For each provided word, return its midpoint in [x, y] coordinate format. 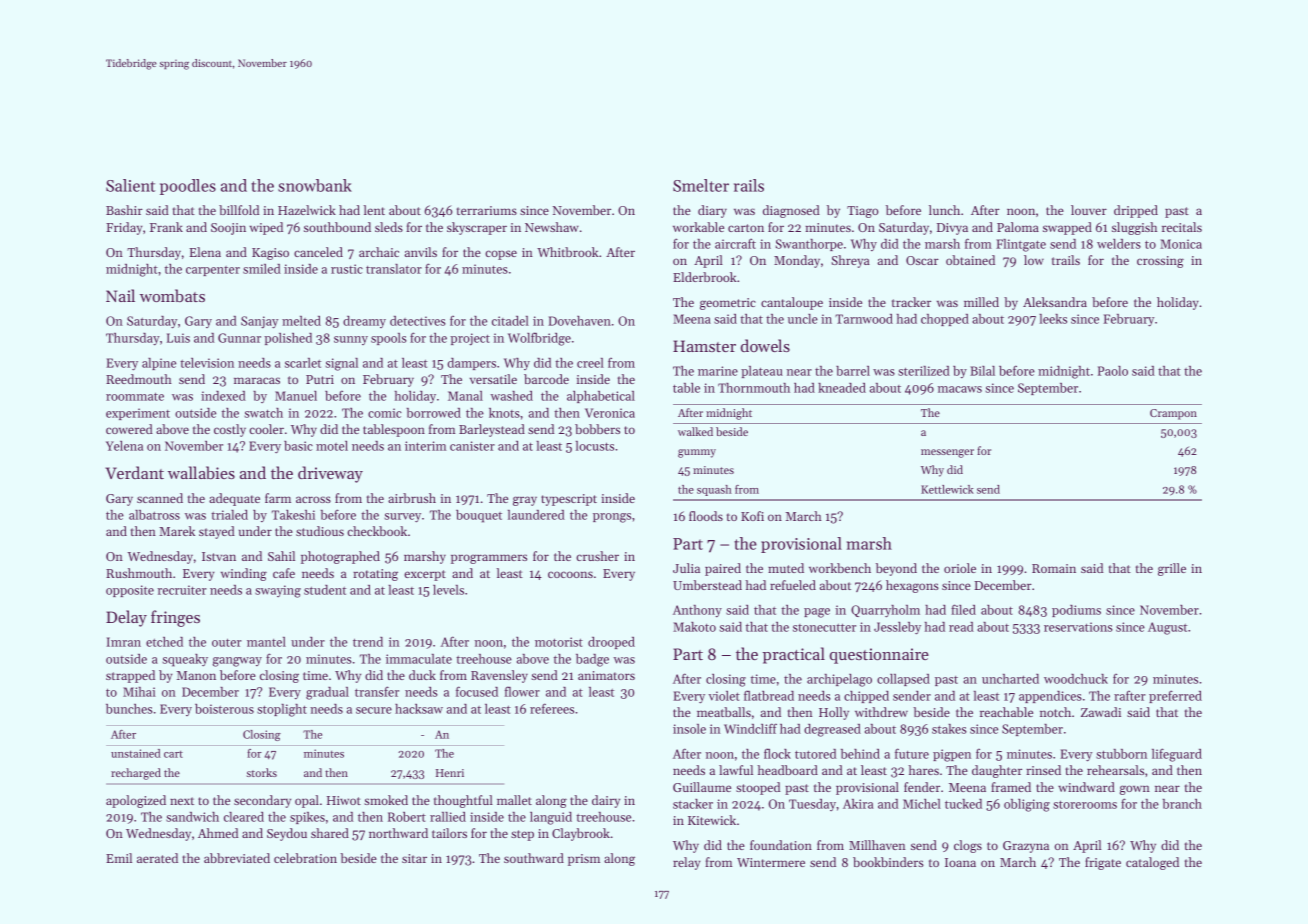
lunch [944, 210]
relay [687, 863]
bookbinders [888, 862]
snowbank [315, 185]
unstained [136, 753]
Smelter [701, 185]
